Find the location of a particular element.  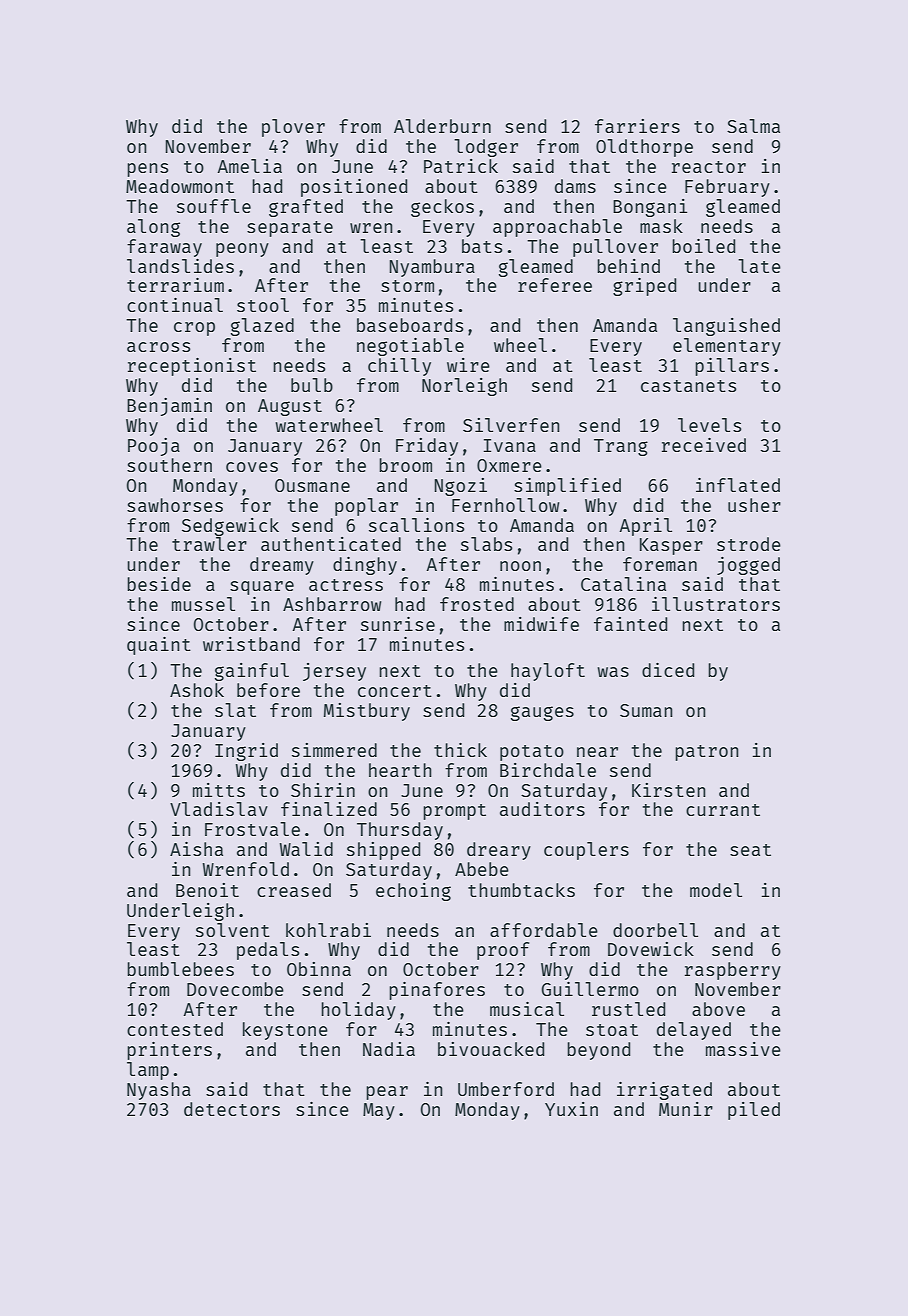

shipped is located at coordinates (383, 851).
